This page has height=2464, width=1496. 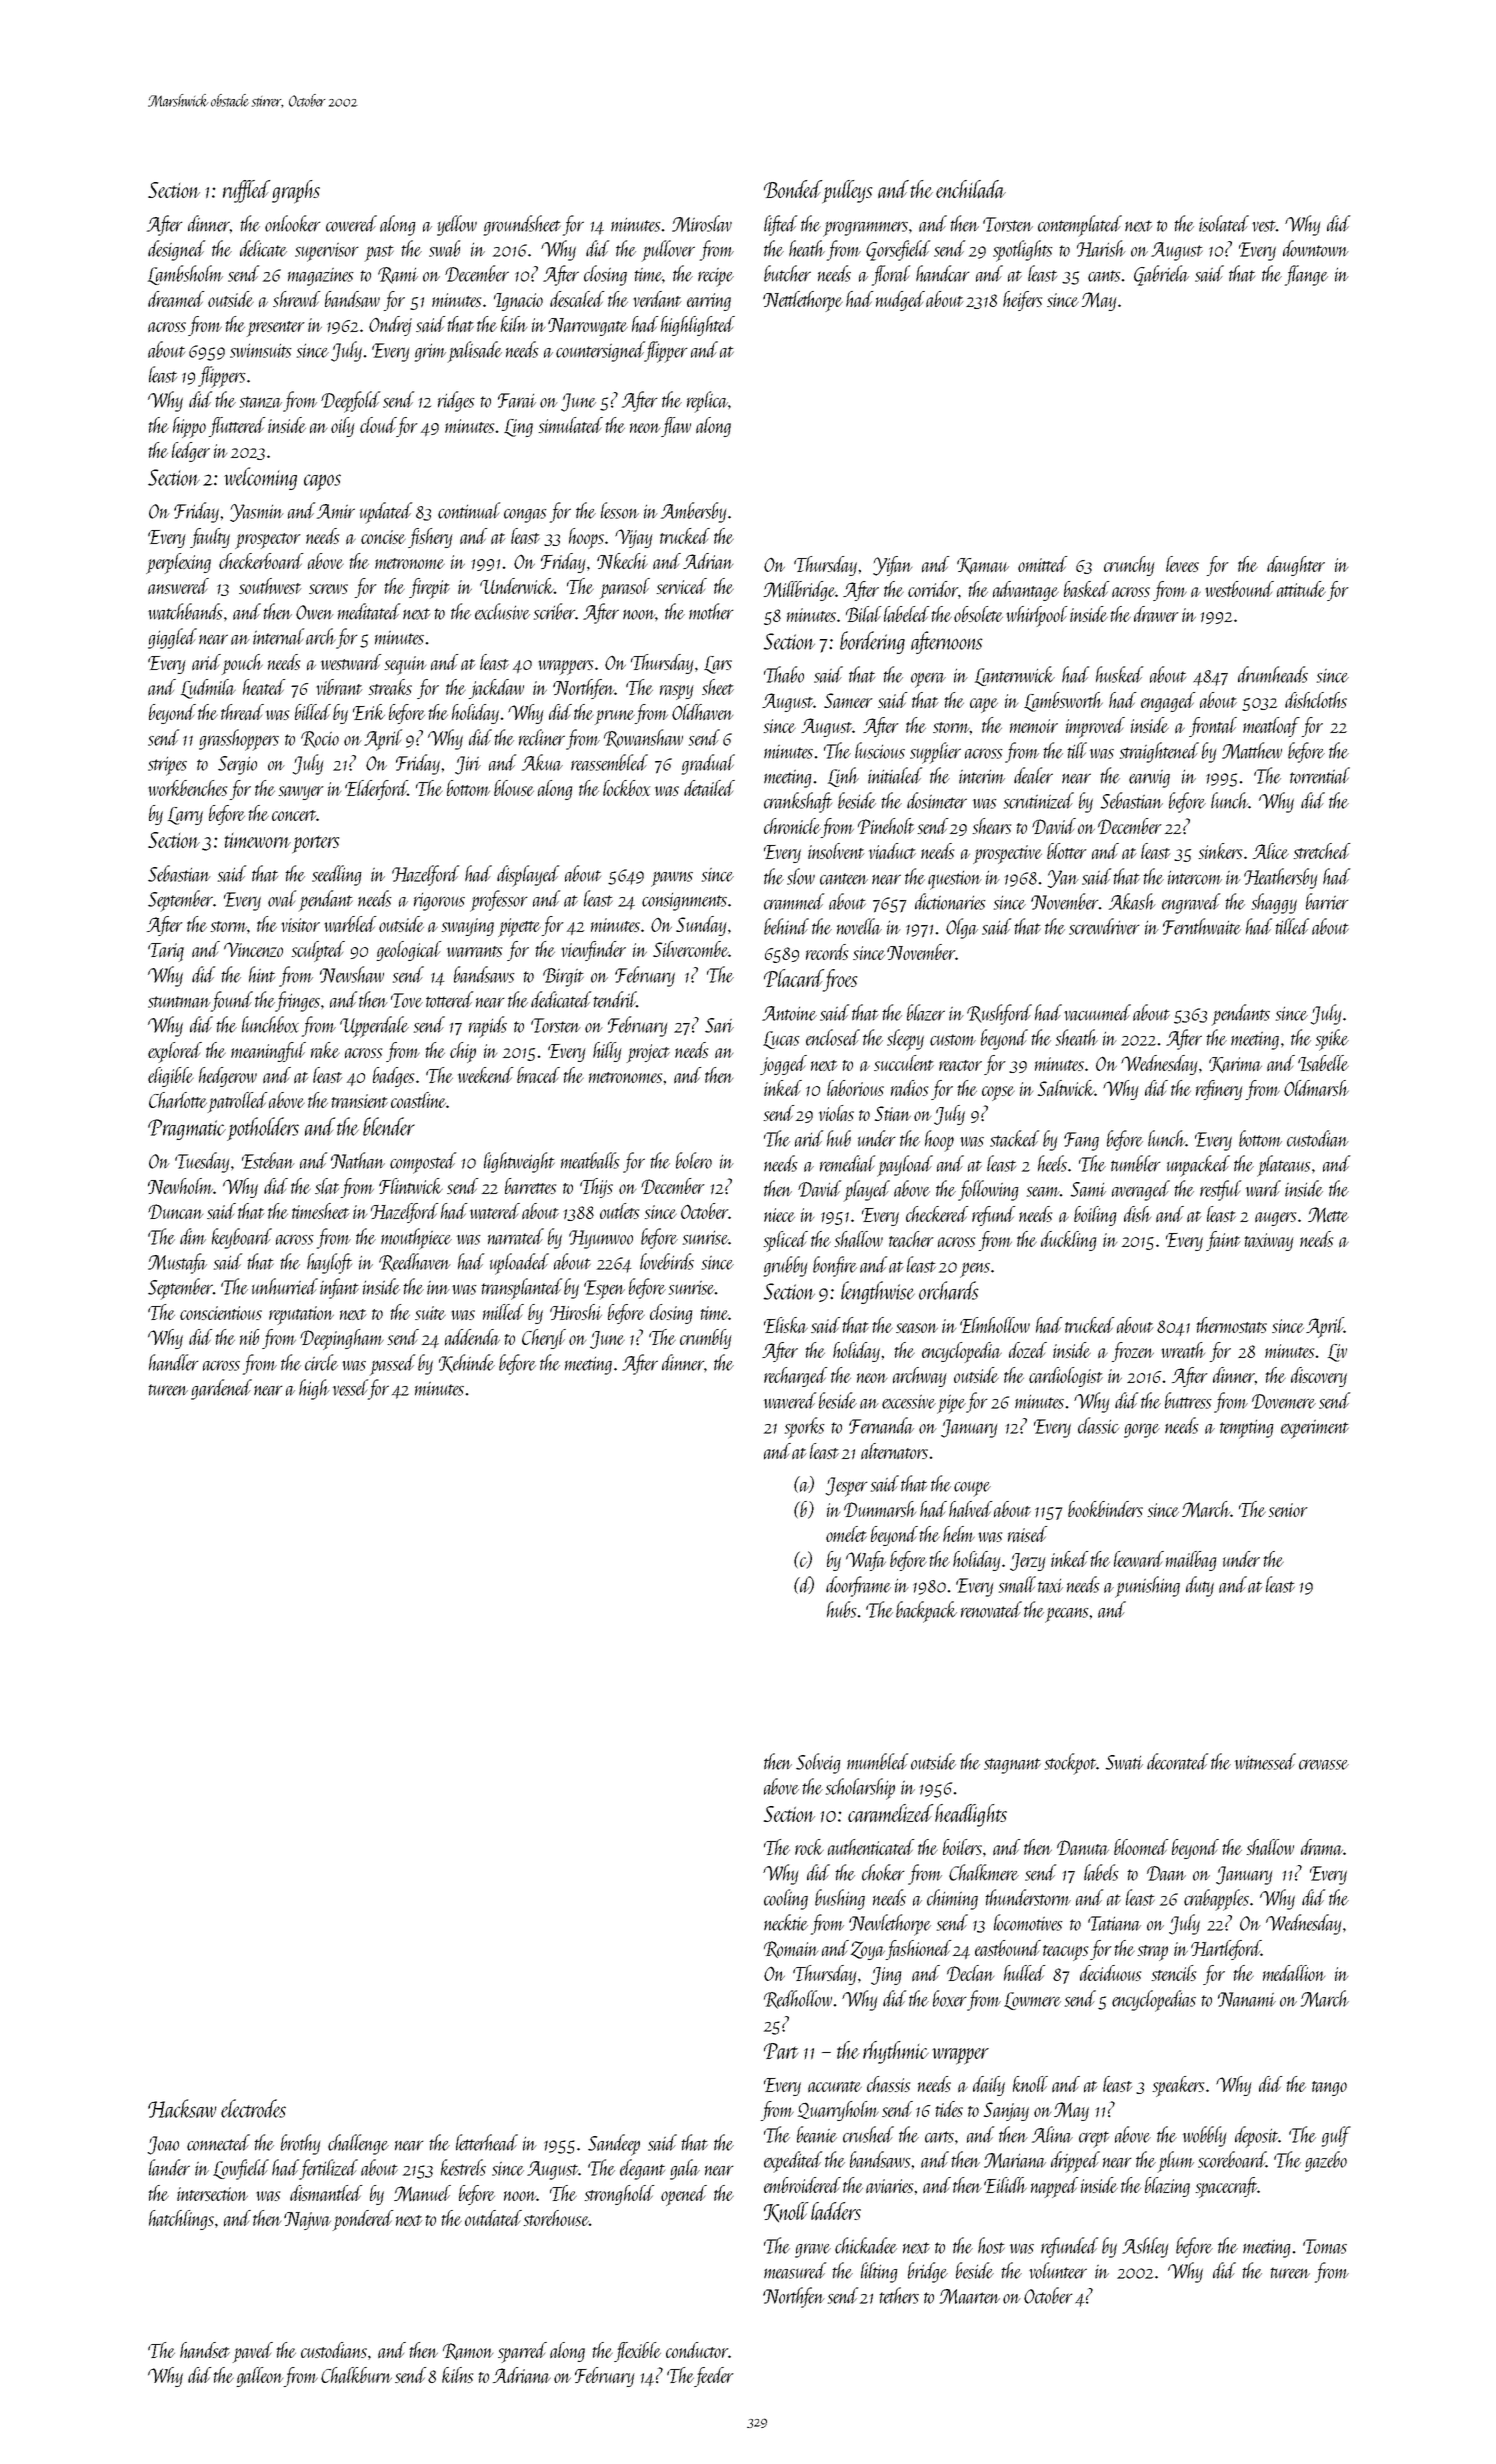 What do you see at coordinates (1067, 851) in the page?
I see `blotter` at bounding box center [1067, 851].
